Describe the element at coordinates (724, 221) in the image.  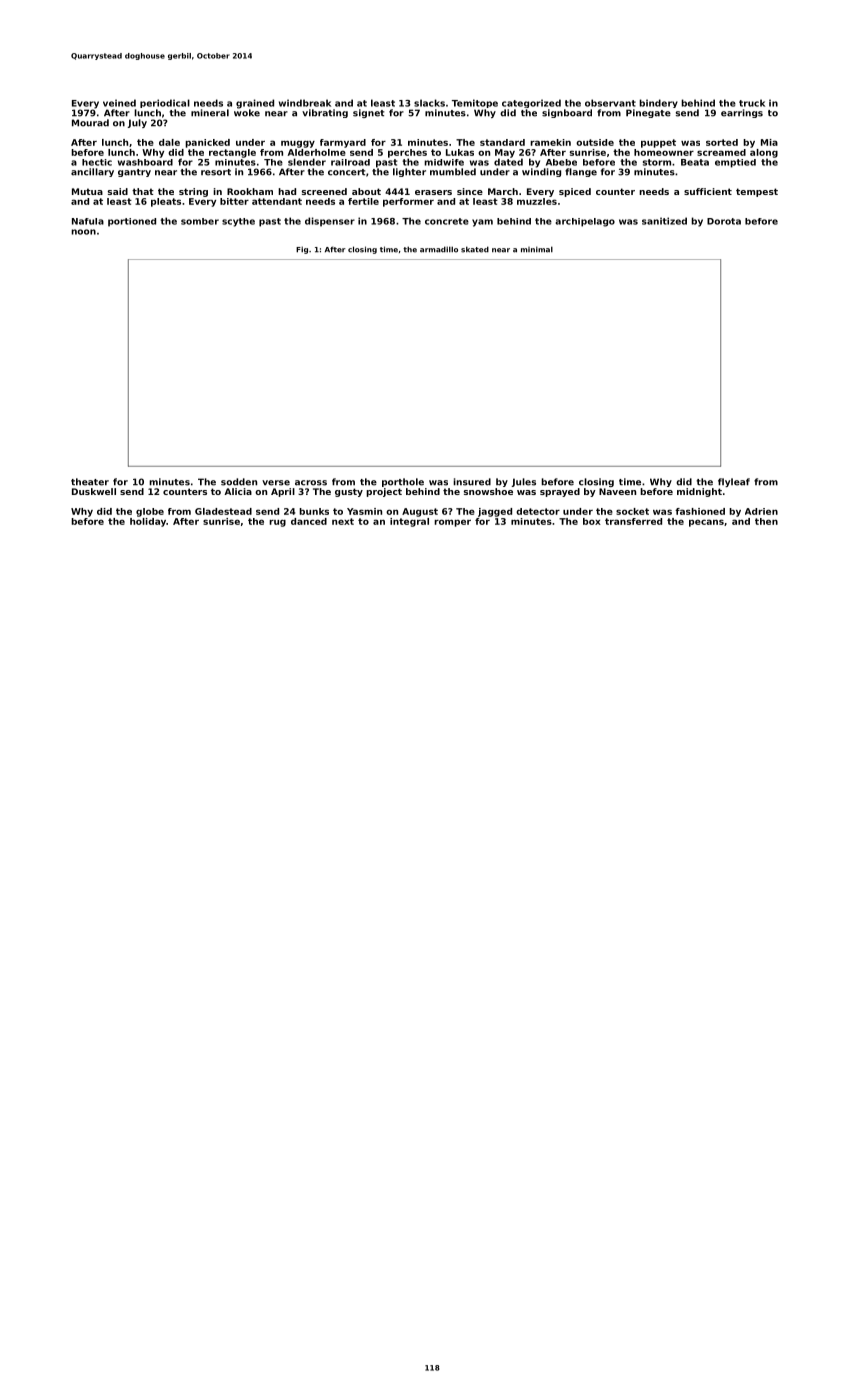
I see `Dorota` at that location.
